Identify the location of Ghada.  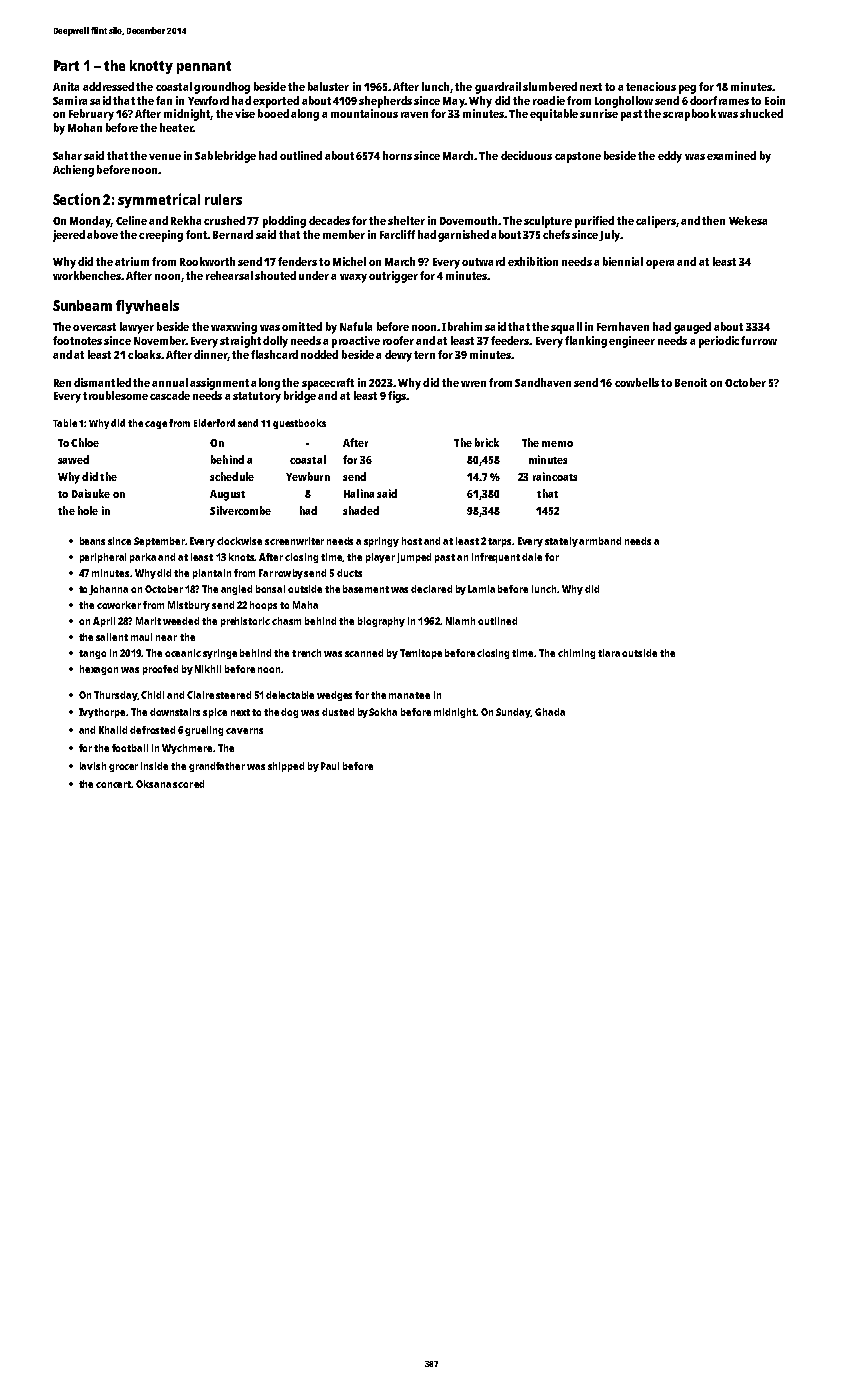
(550, 712).
